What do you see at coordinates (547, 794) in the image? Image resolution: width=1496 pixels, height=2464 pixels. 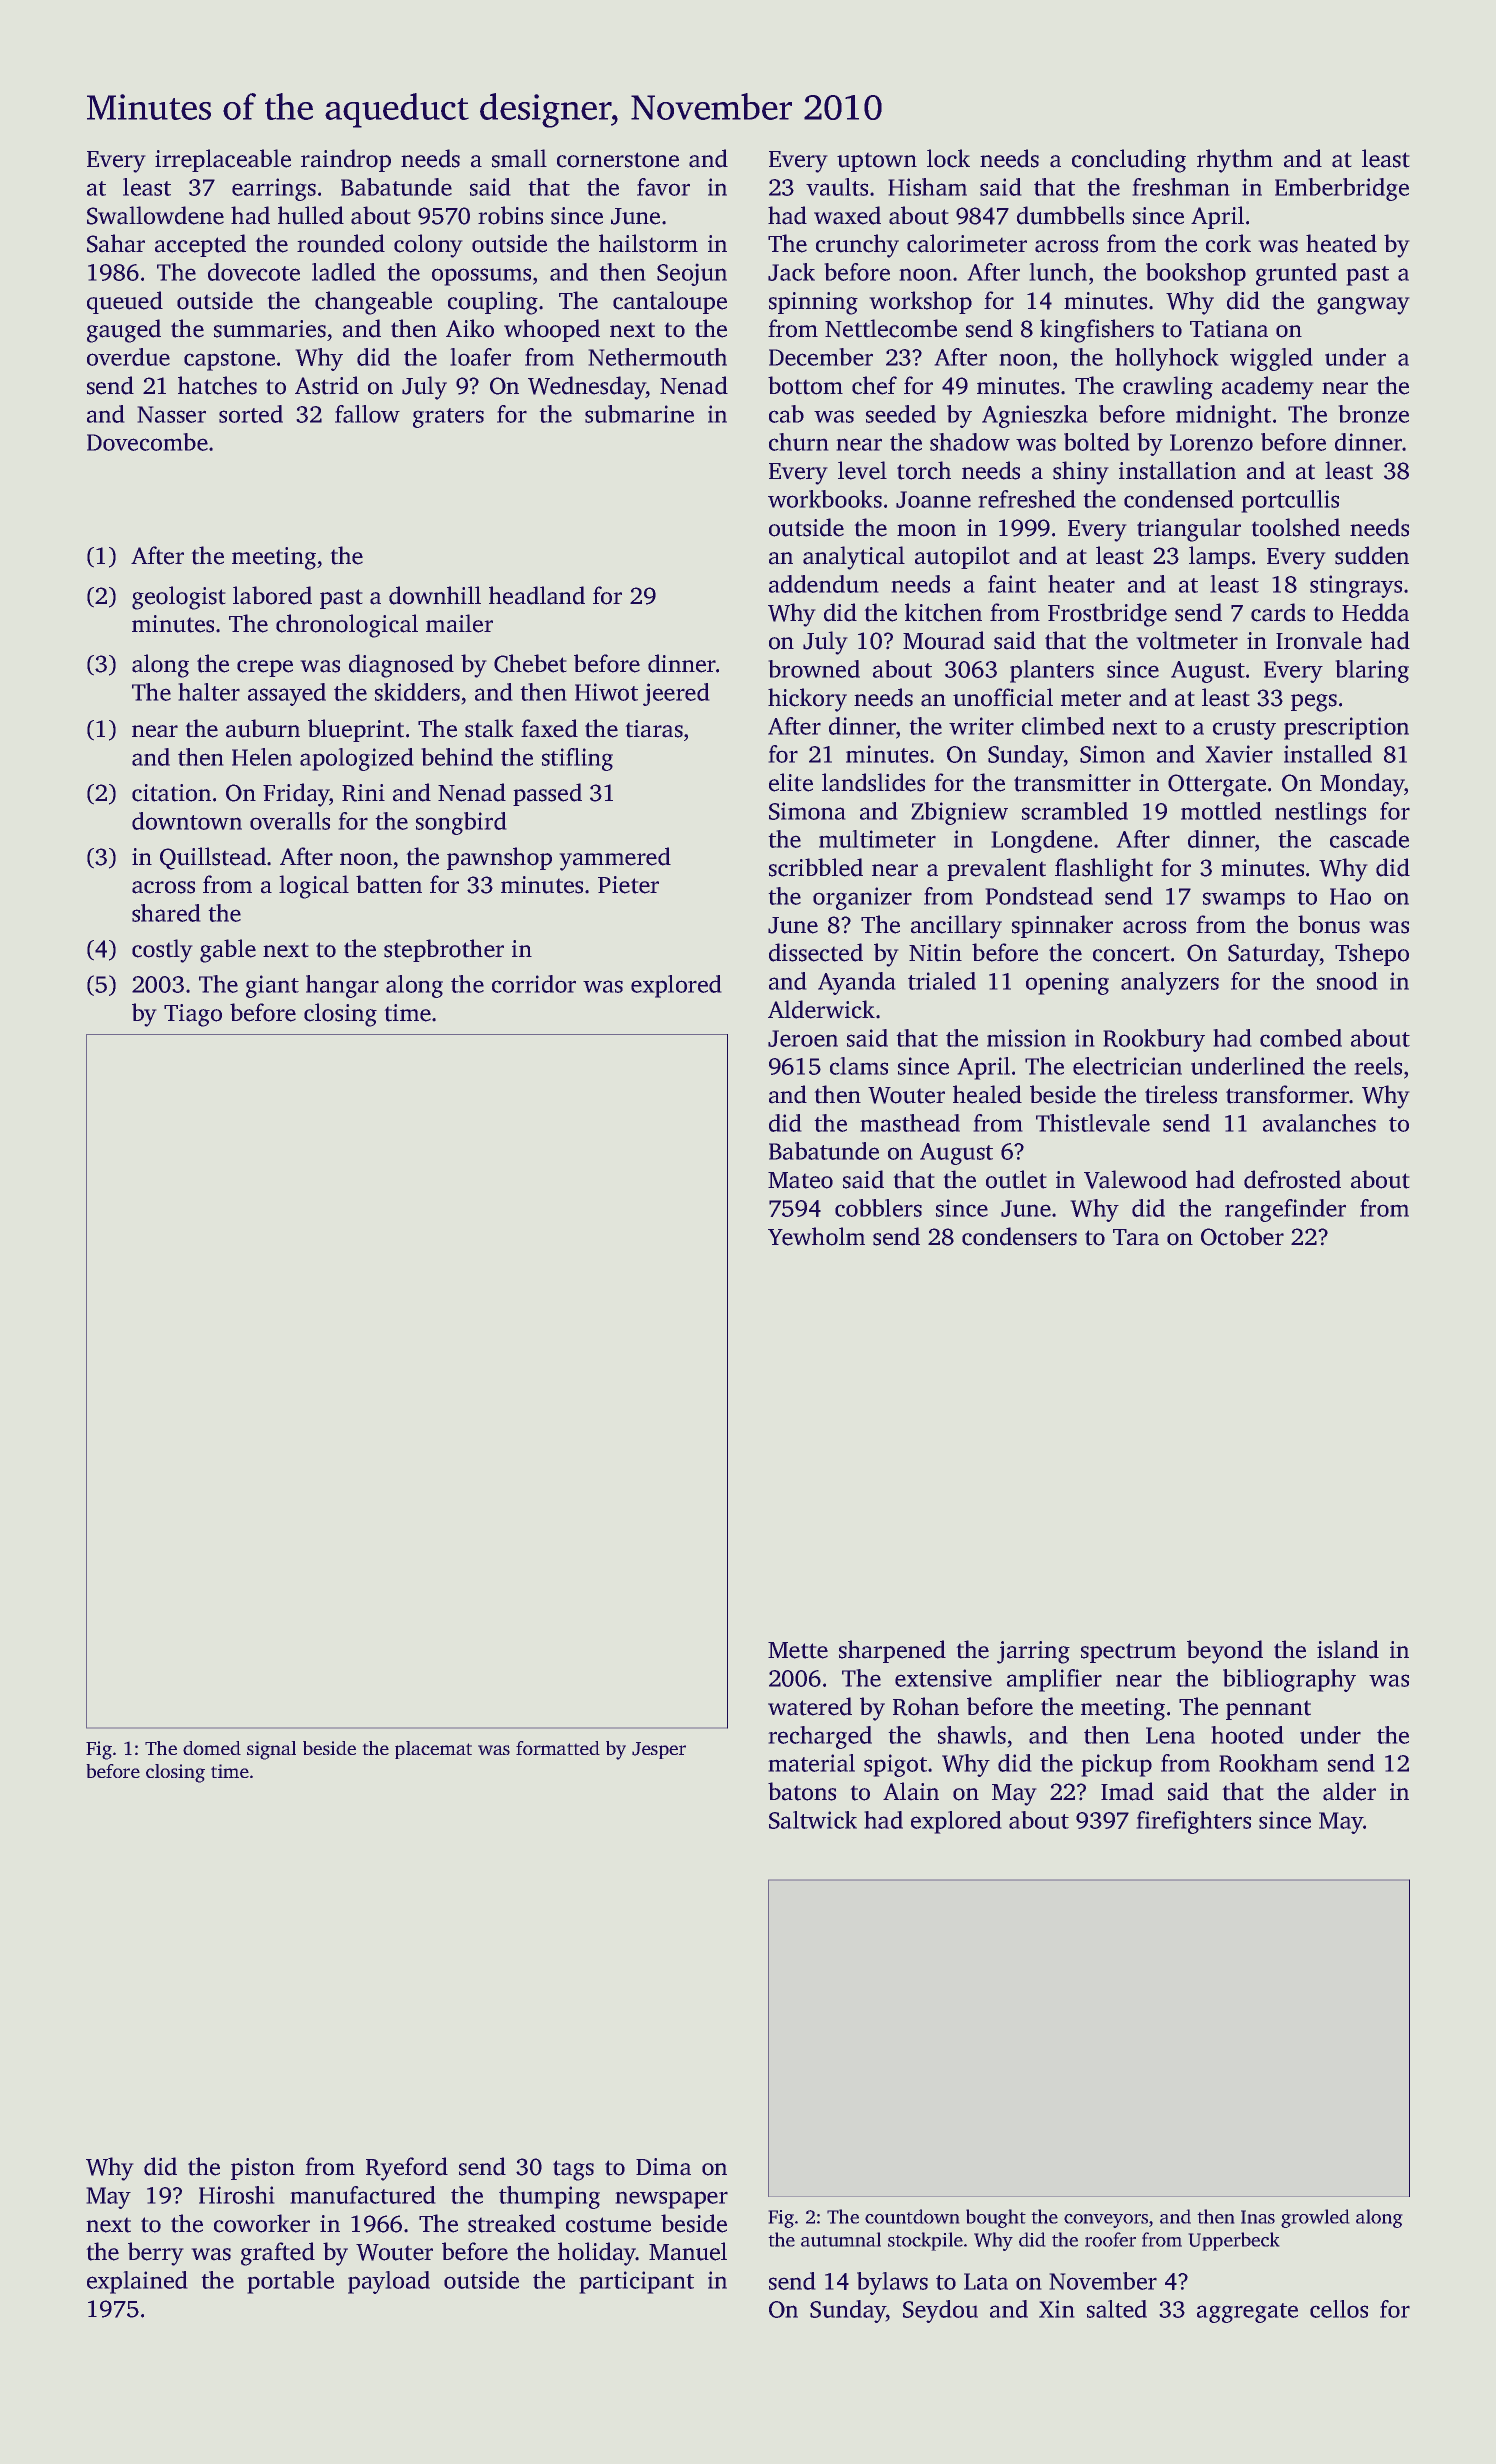 I see `passed` at bounding box center [547, 794].
